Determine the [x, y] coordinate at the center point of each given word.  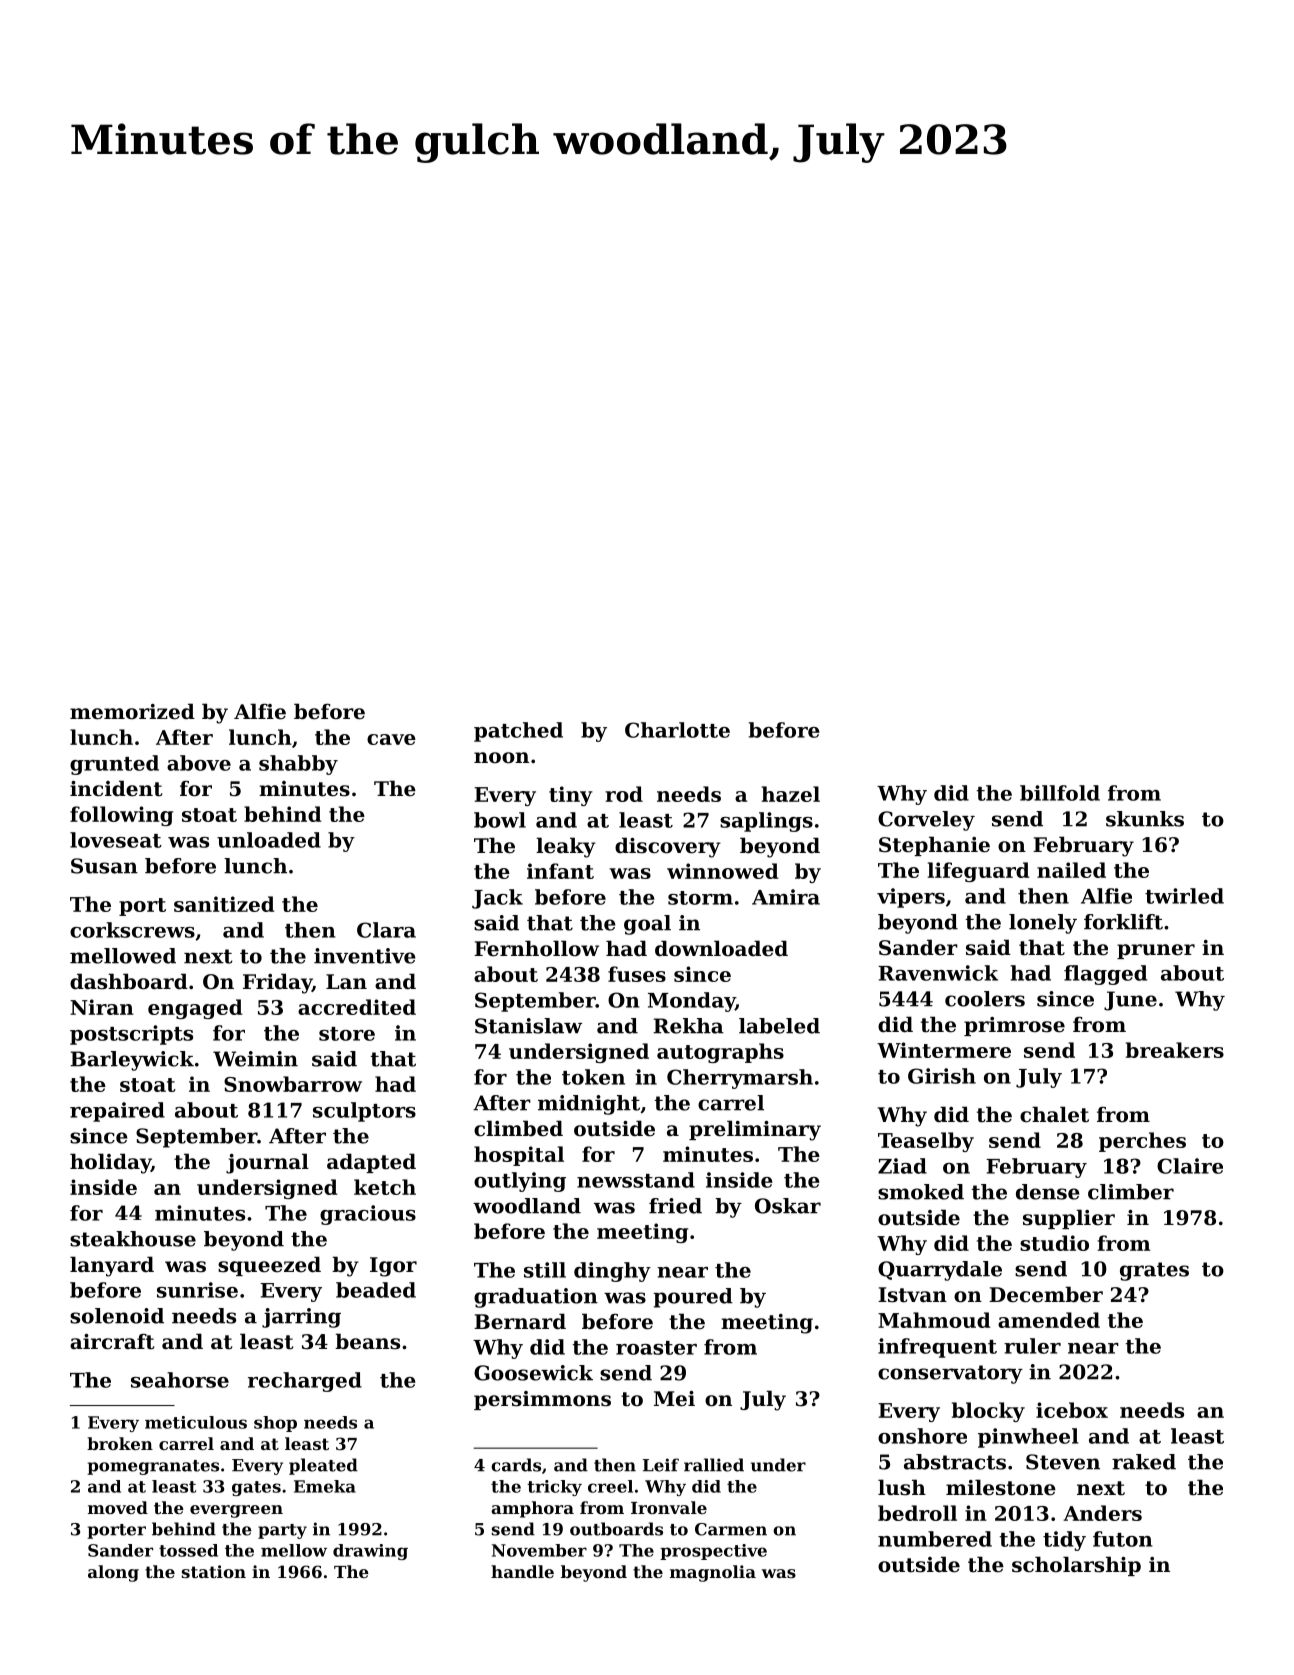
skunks [1145, 819]
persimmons [542, 1400]
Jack [497, 899]
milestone [1001, 1487]
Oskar [788, 1206]
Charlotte [677, 730]
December [1046, 1294]
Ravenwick [938, 973]
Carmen [731, 1529]
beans [367, 1341]
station [214, 1571]
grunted [114, 765]
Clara [386, 930]
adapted [371, 1163]
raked [1144, 1462]
